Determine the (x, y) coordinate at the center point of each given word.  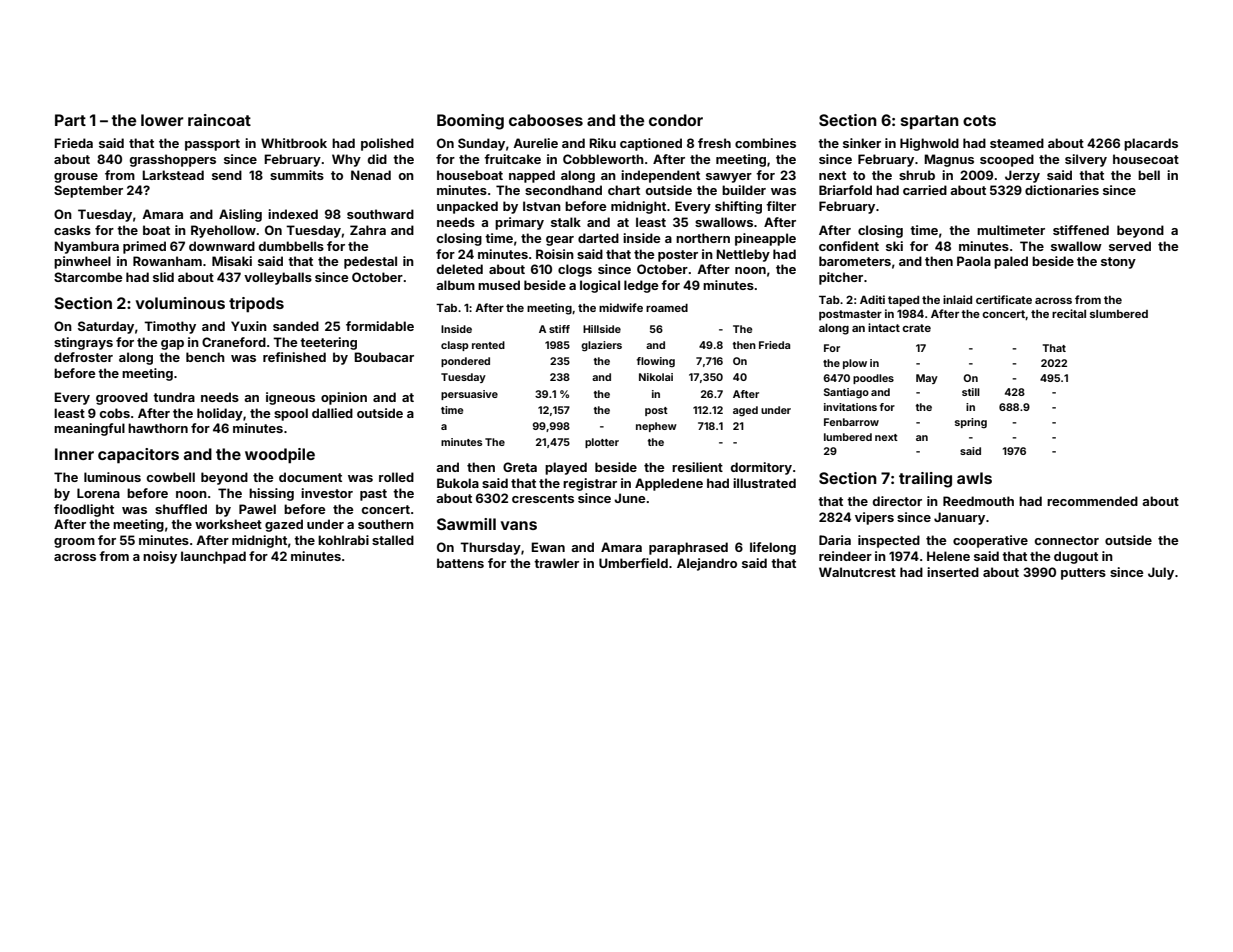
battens (460, 563)
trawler (556, 563)
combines (765, 143)
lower (162, 120)
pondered (465, 362)
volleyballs (278, 278)
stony (1118, 263)
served (1130, 246)
